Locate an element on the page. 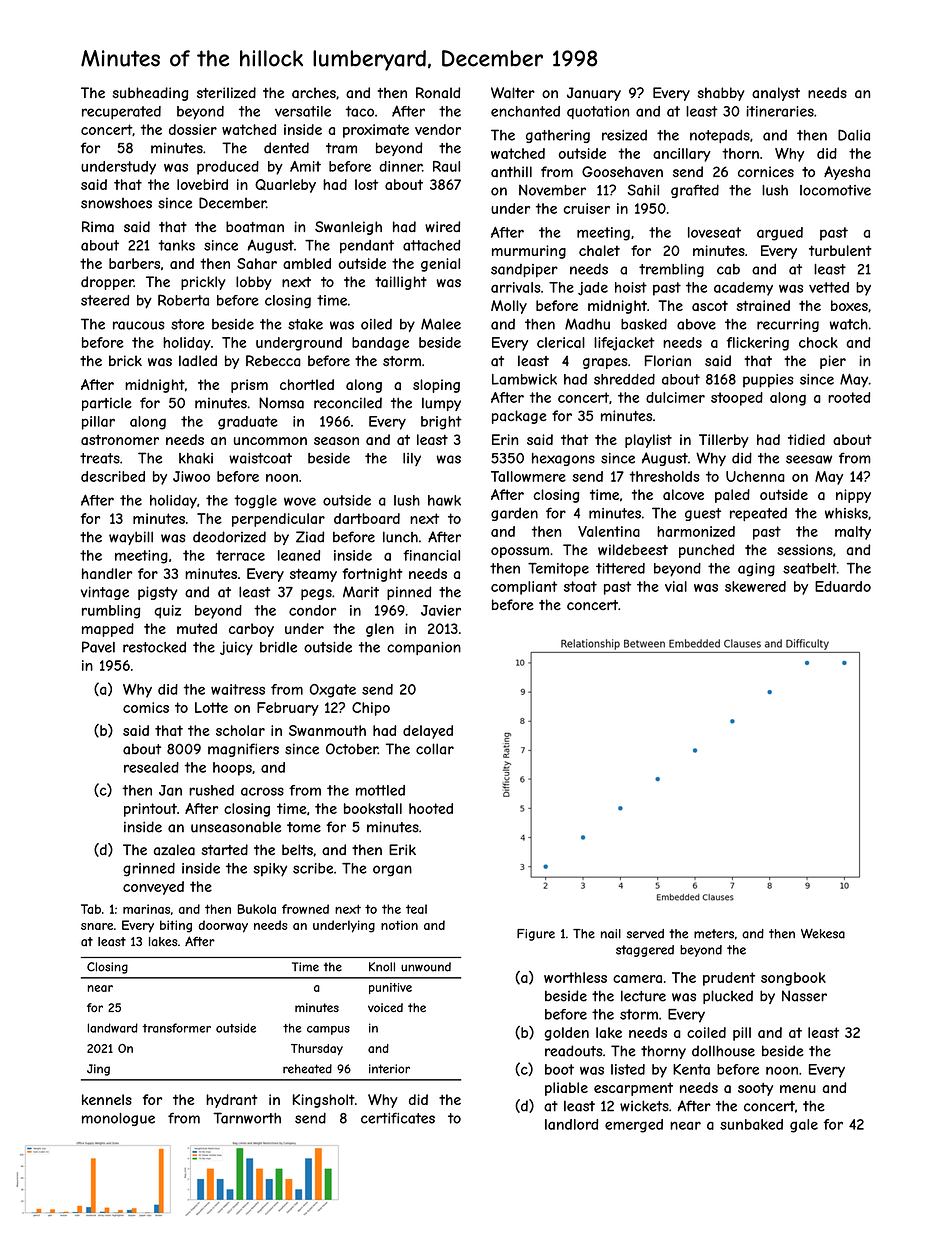 This page has height=1233, width=952. attached is located at coordinates (431, 245).
